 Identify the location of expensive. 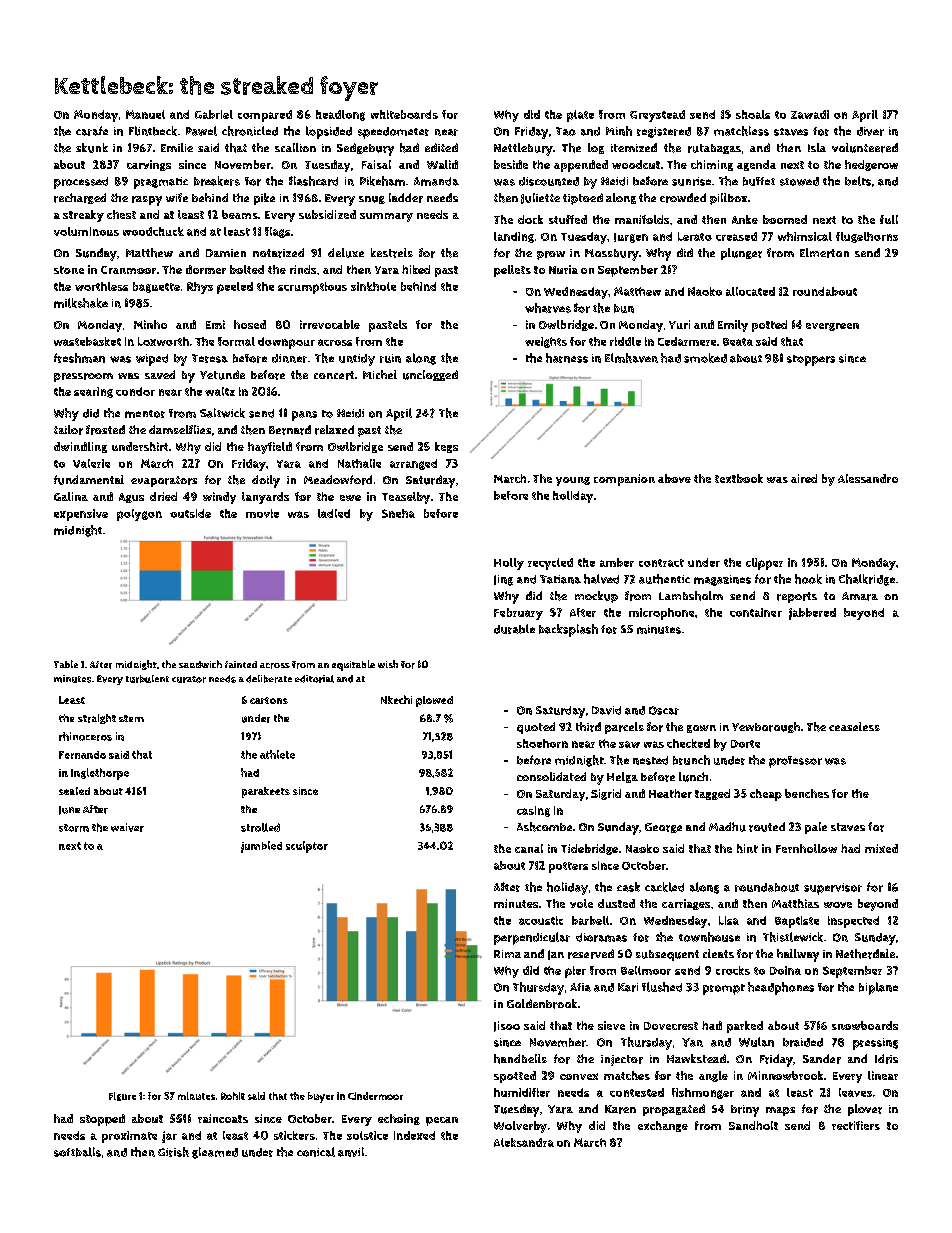
(81, 515).
